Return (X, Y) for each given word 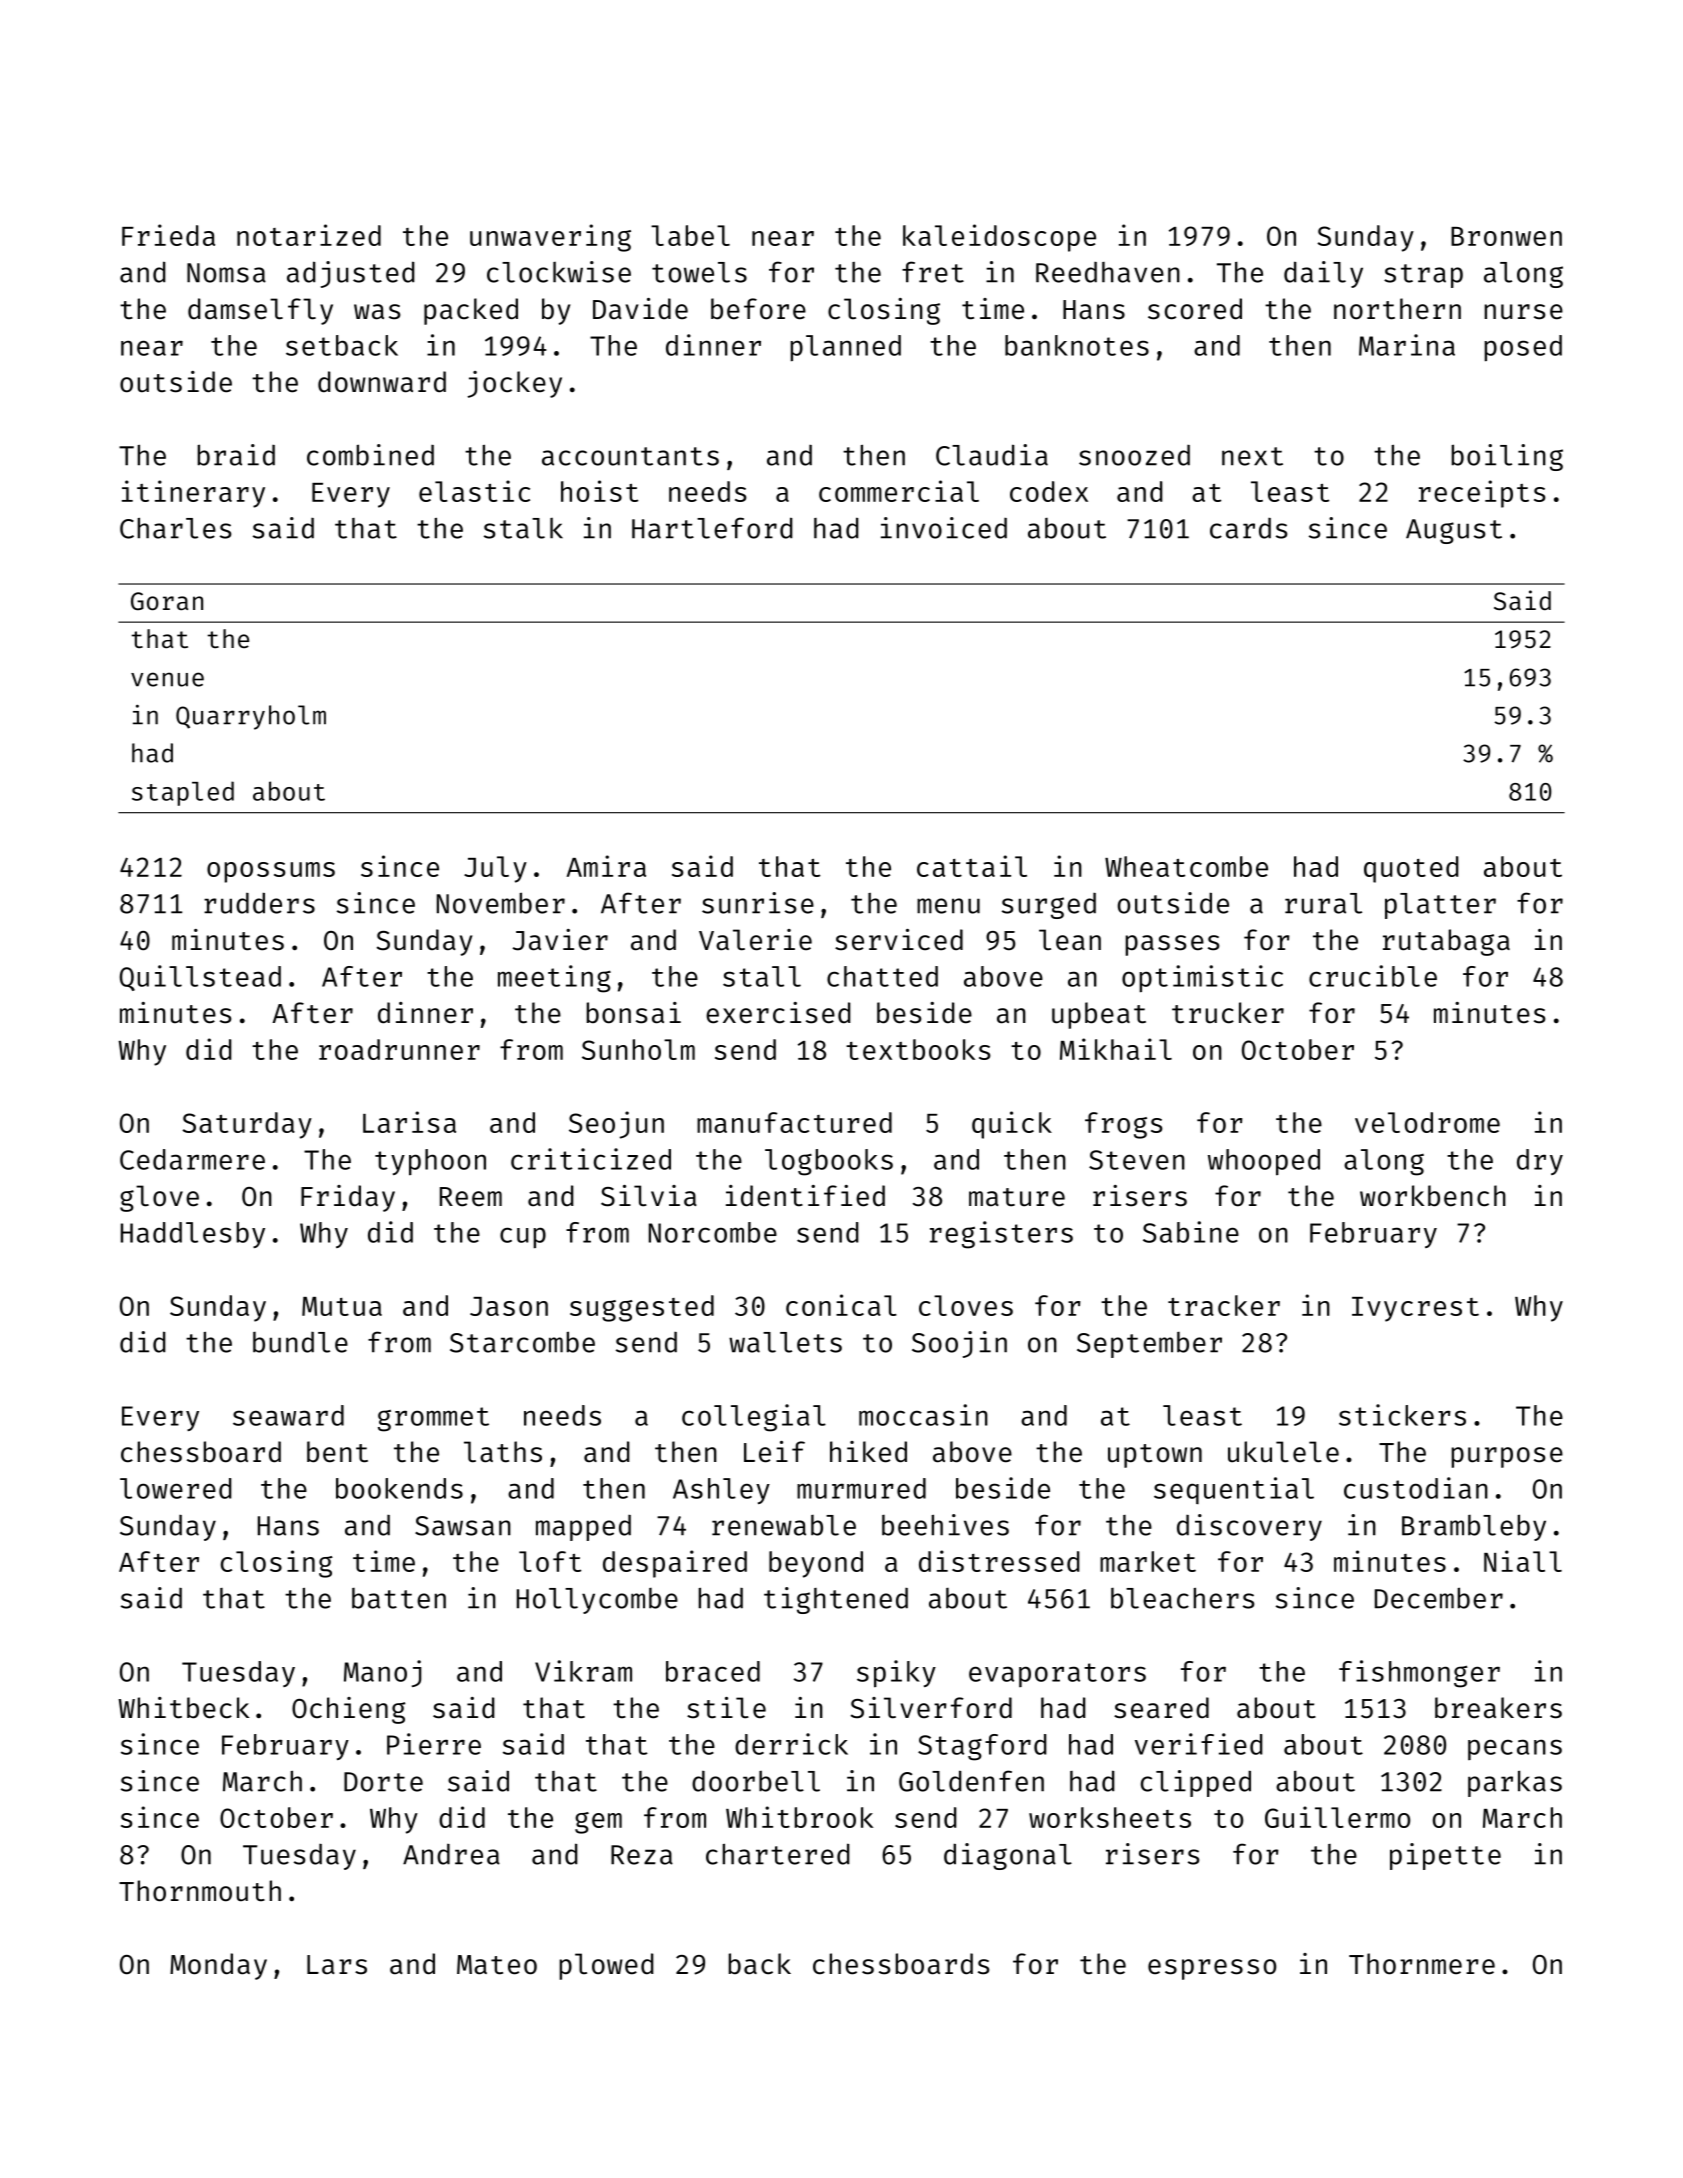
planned (845, 348)
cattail (972, 866)
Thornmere (1422, 1964)
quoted (1411, 869)
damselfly (260, 311)
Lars (337, 1965)
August (1454, 531)
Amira (606, 866)
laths (503, 1452)
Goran (167, 601)
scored (1195, 309)
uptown (1155, 1456)
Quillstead (200, 978)
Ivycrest (1415, 1309)
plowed (606, 1966)
